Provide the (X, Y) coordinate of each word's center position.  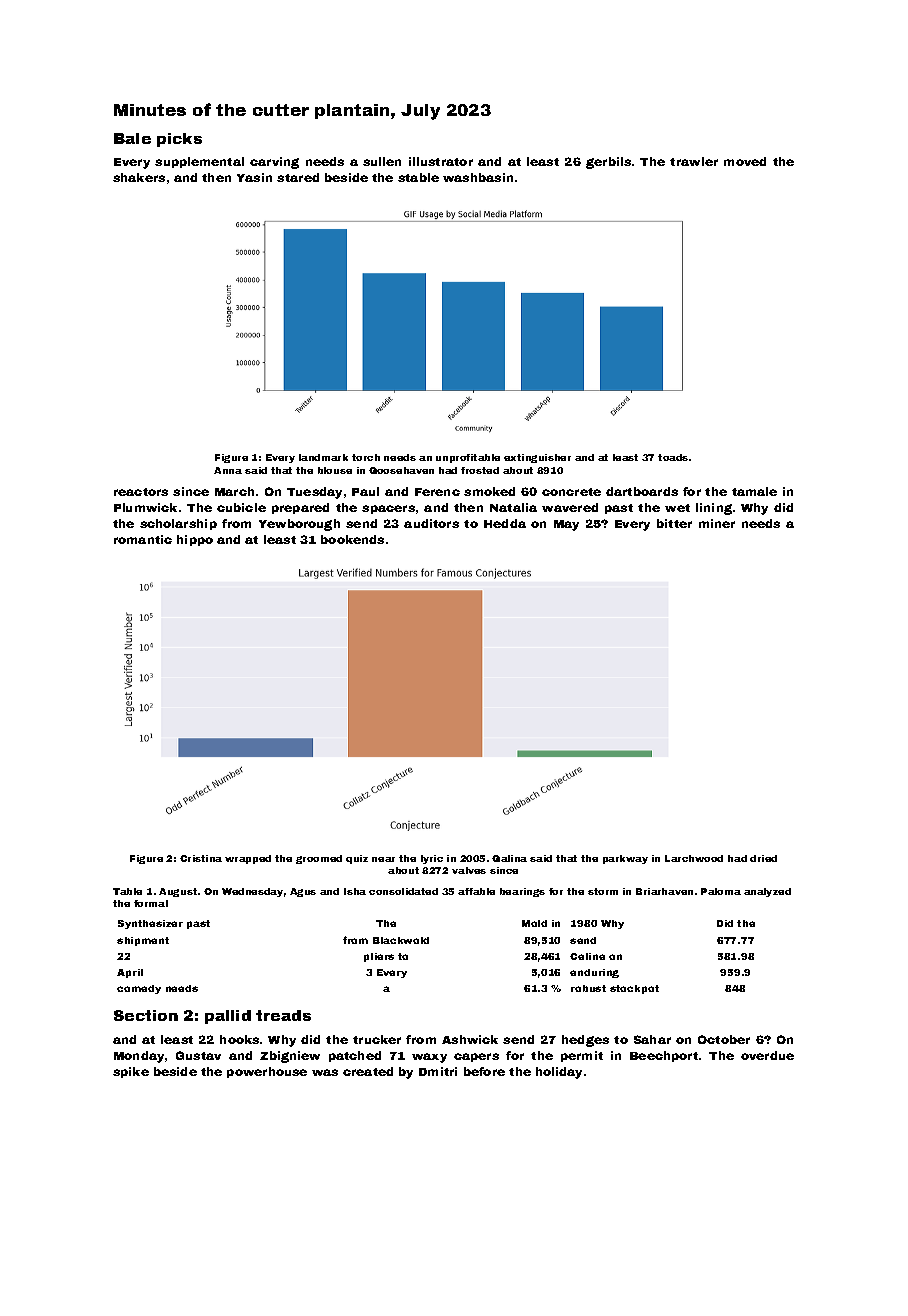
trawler (694, 161)
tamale (754, 491)
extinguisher (537, 458)
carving (274, 163)
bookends (352, 539)
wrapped (248, 859)
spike (131, 1072)
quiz (357, 859)
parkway (625, 859)
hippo (195, 540)
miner (717, 523)
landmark (323, 457)
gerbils (608, 163)
